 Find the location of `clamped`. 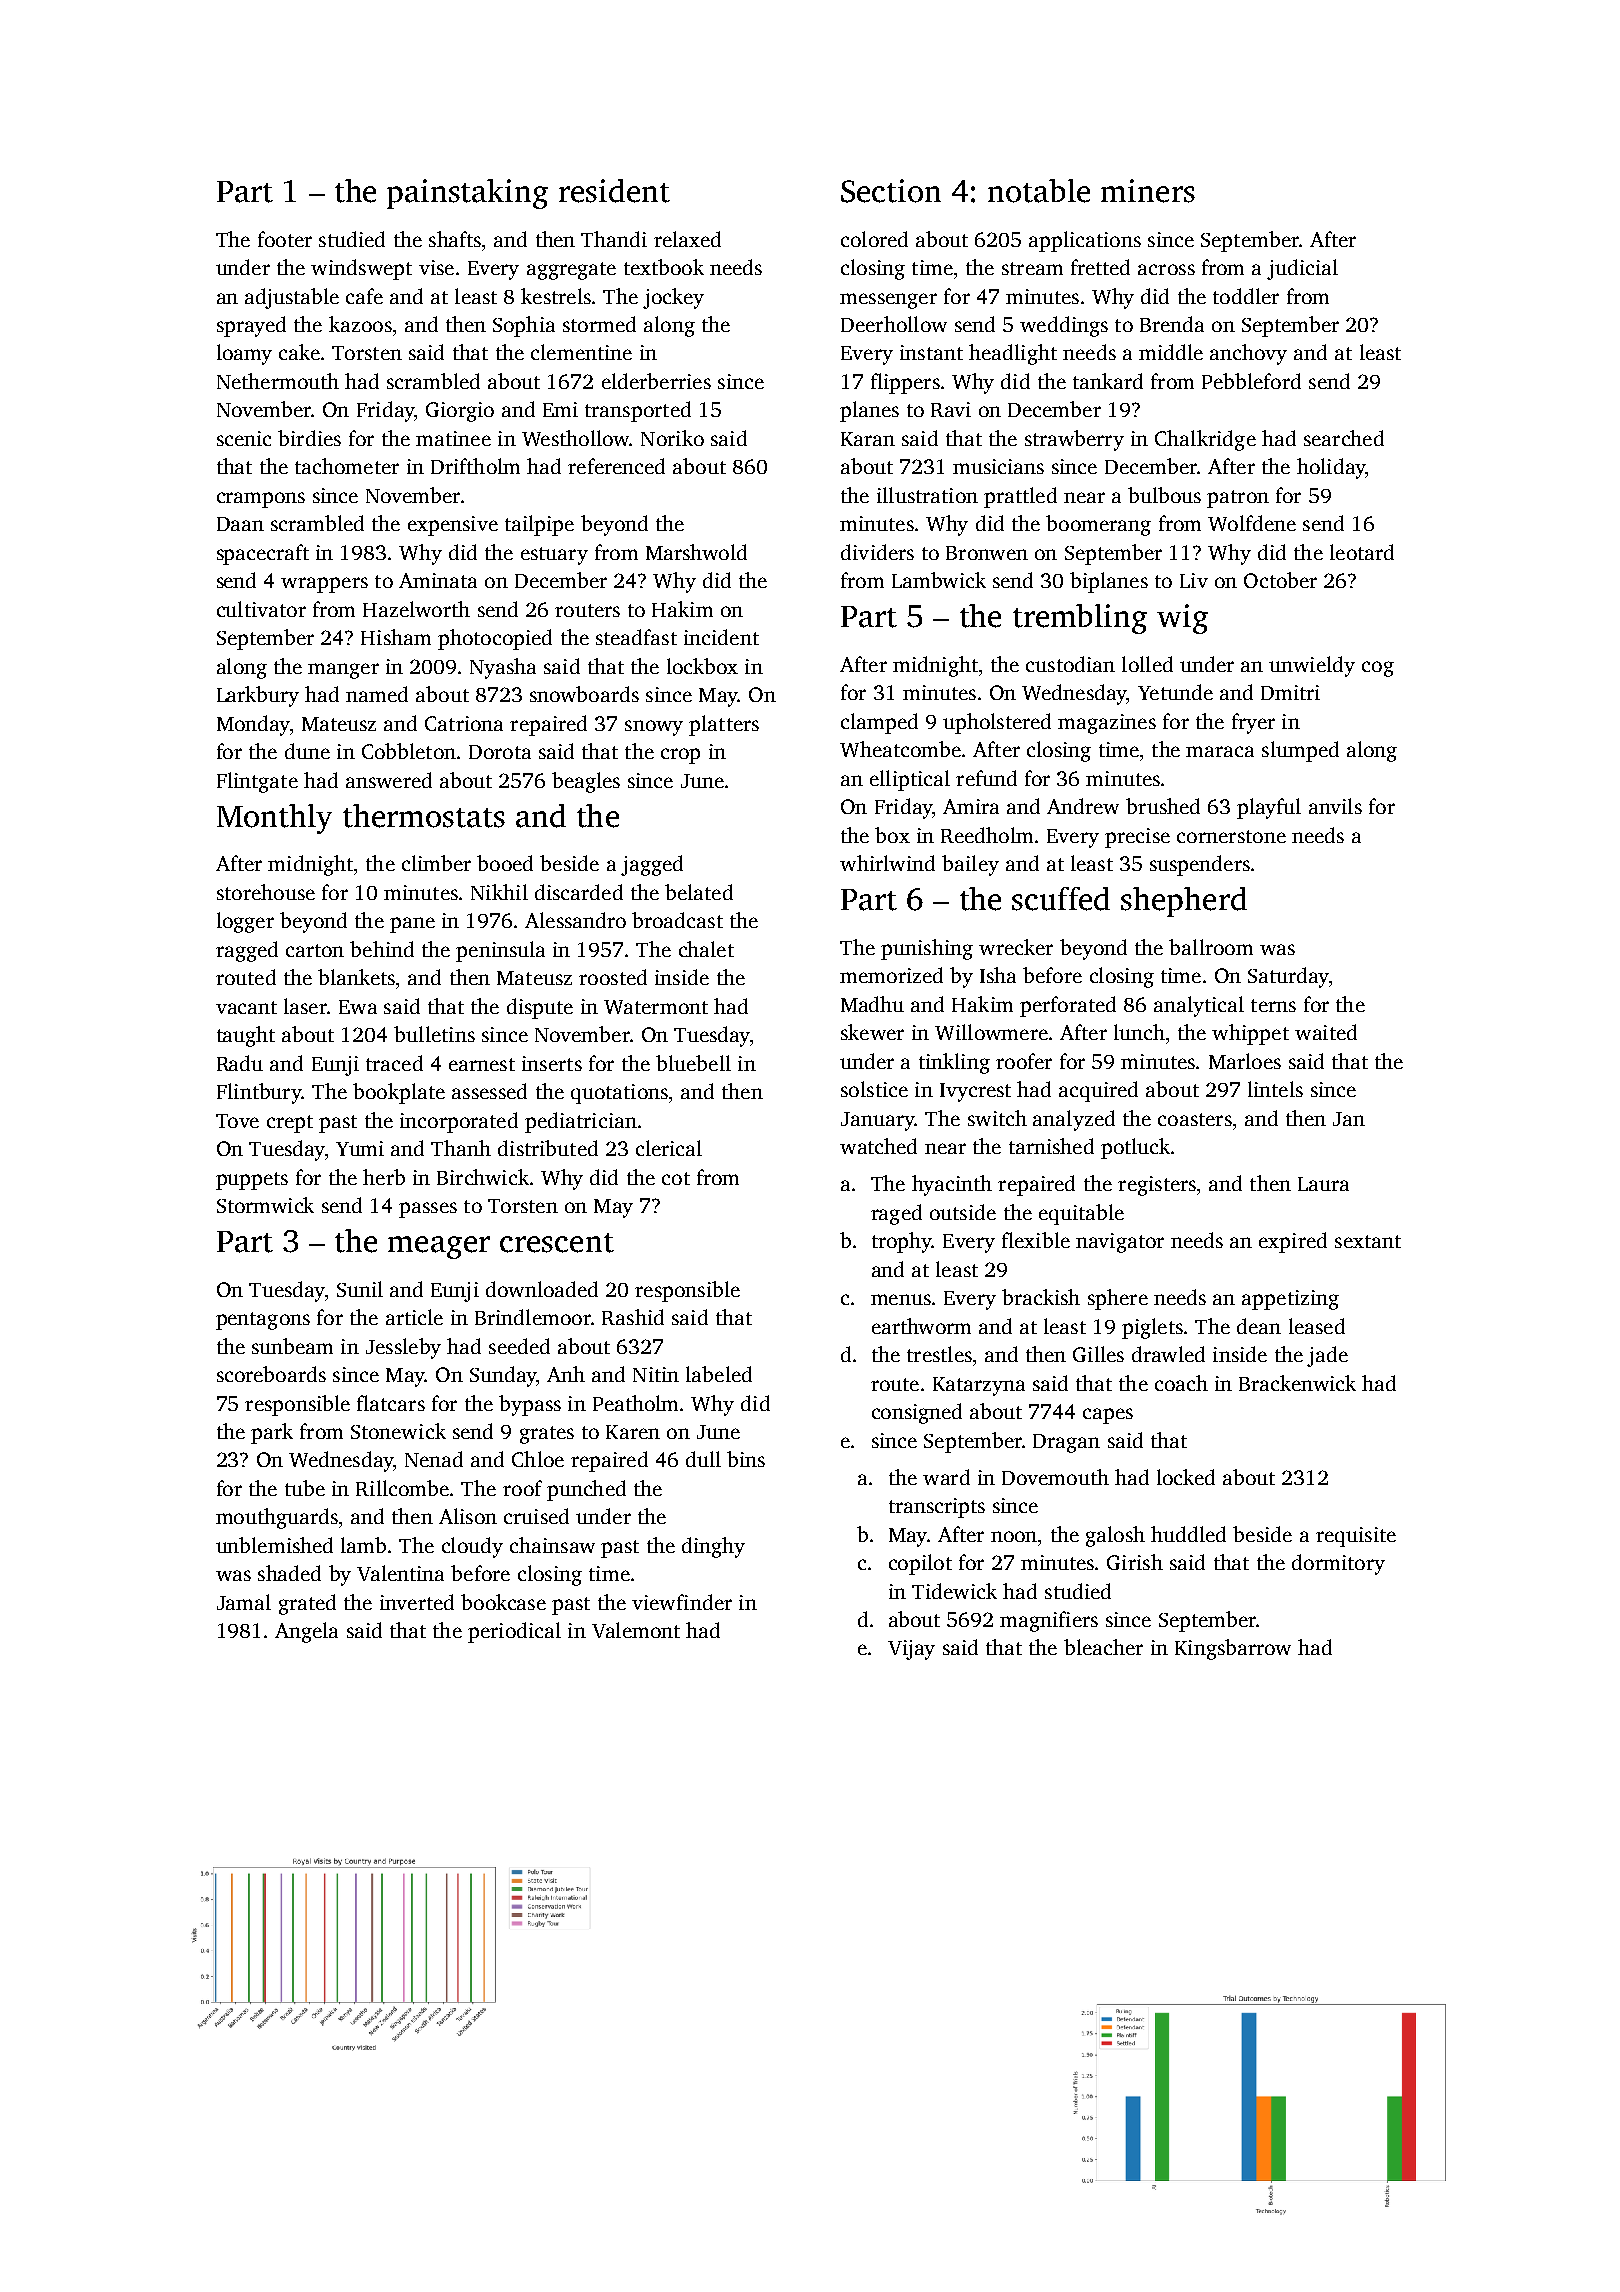

clamped is located at coordinates (879, 723).
